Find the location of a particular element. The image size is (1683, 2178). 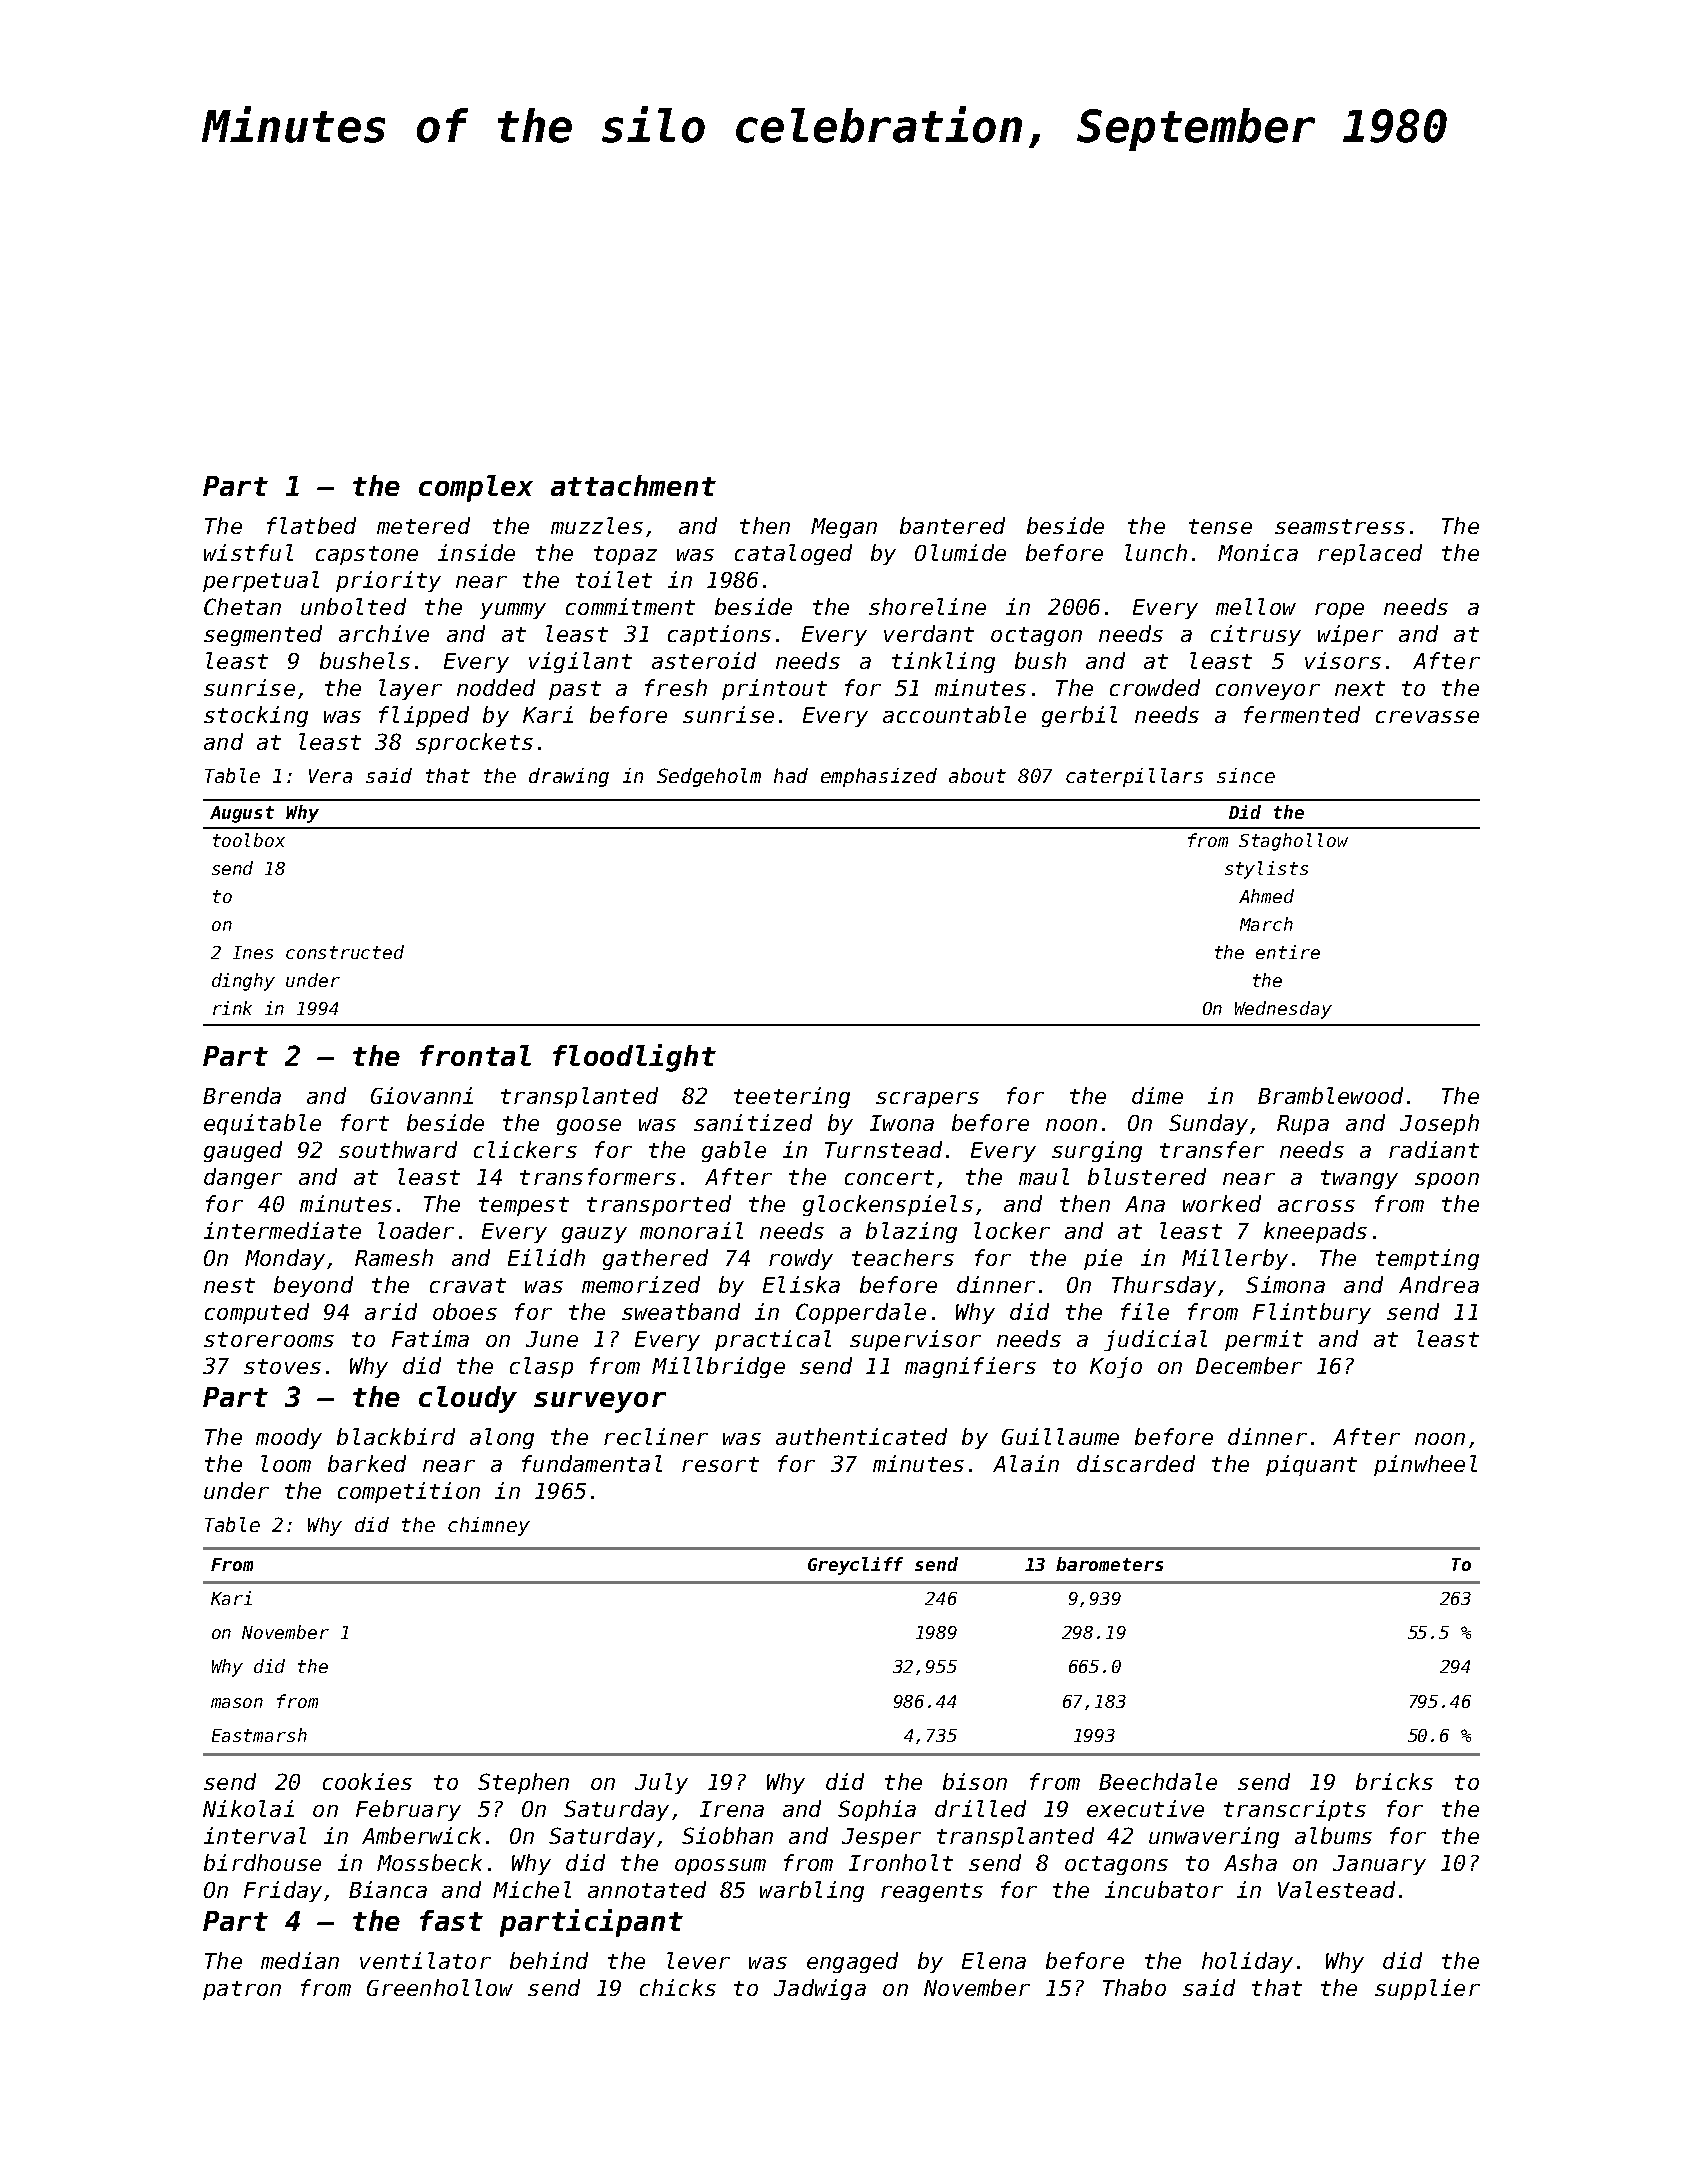

seamstress is located at coordinates (1340, 526).
